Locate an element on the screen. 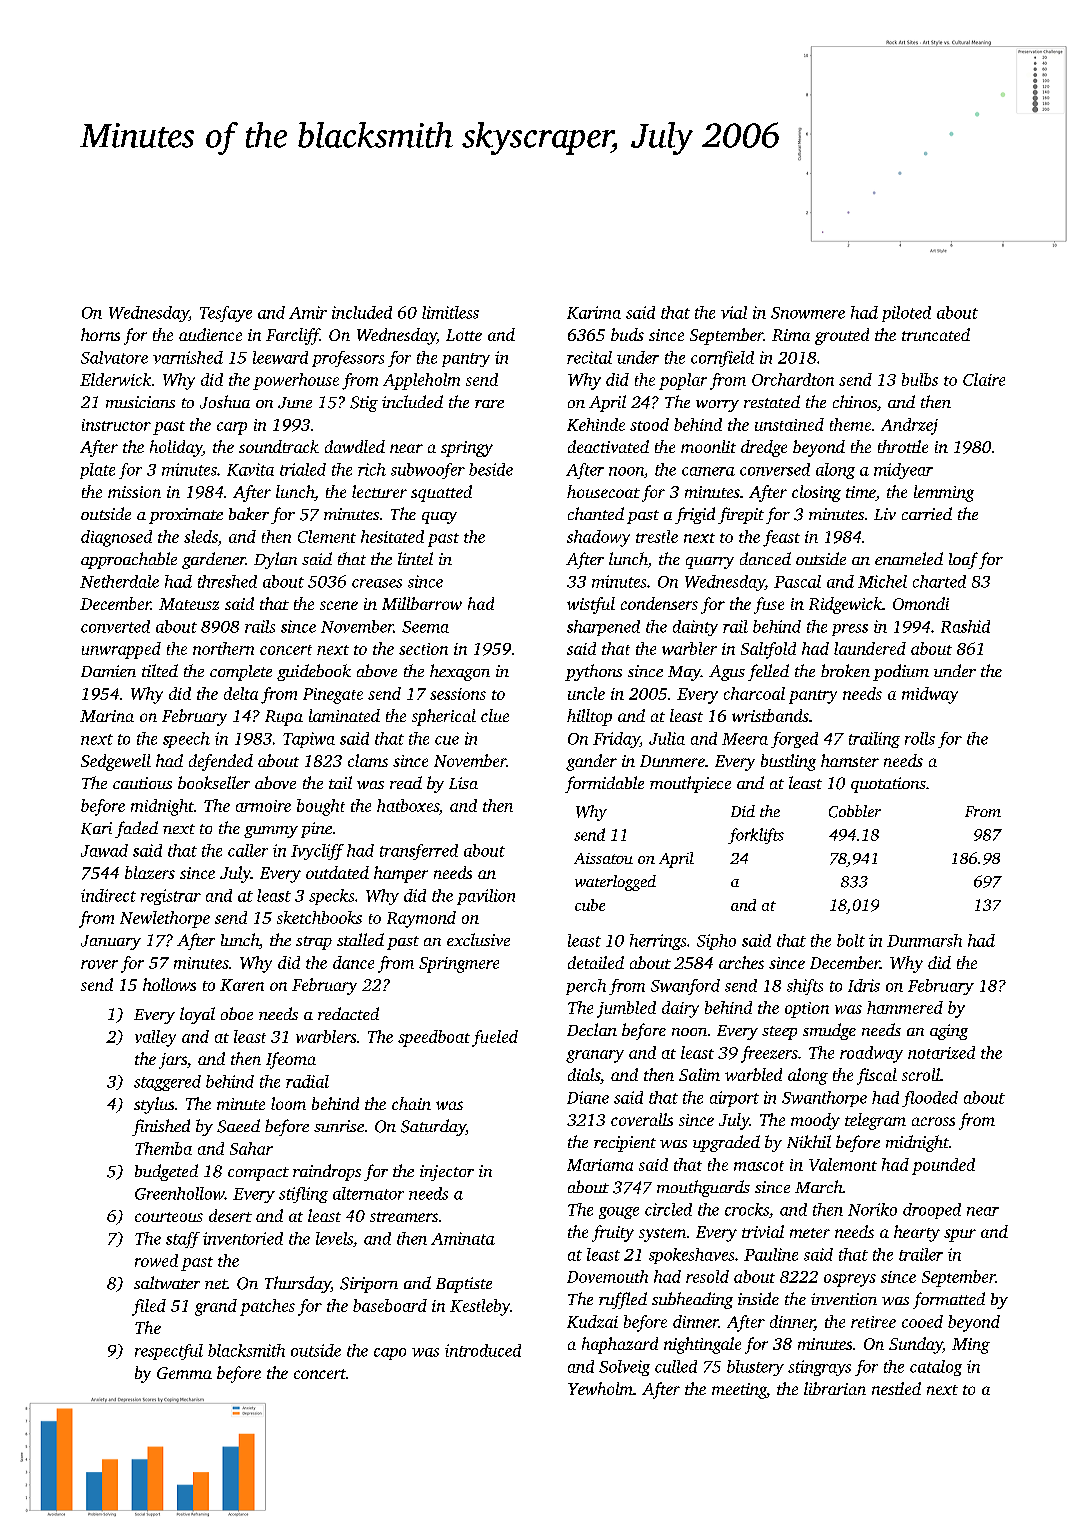  Lisa is located at coordinates (463, 783).
